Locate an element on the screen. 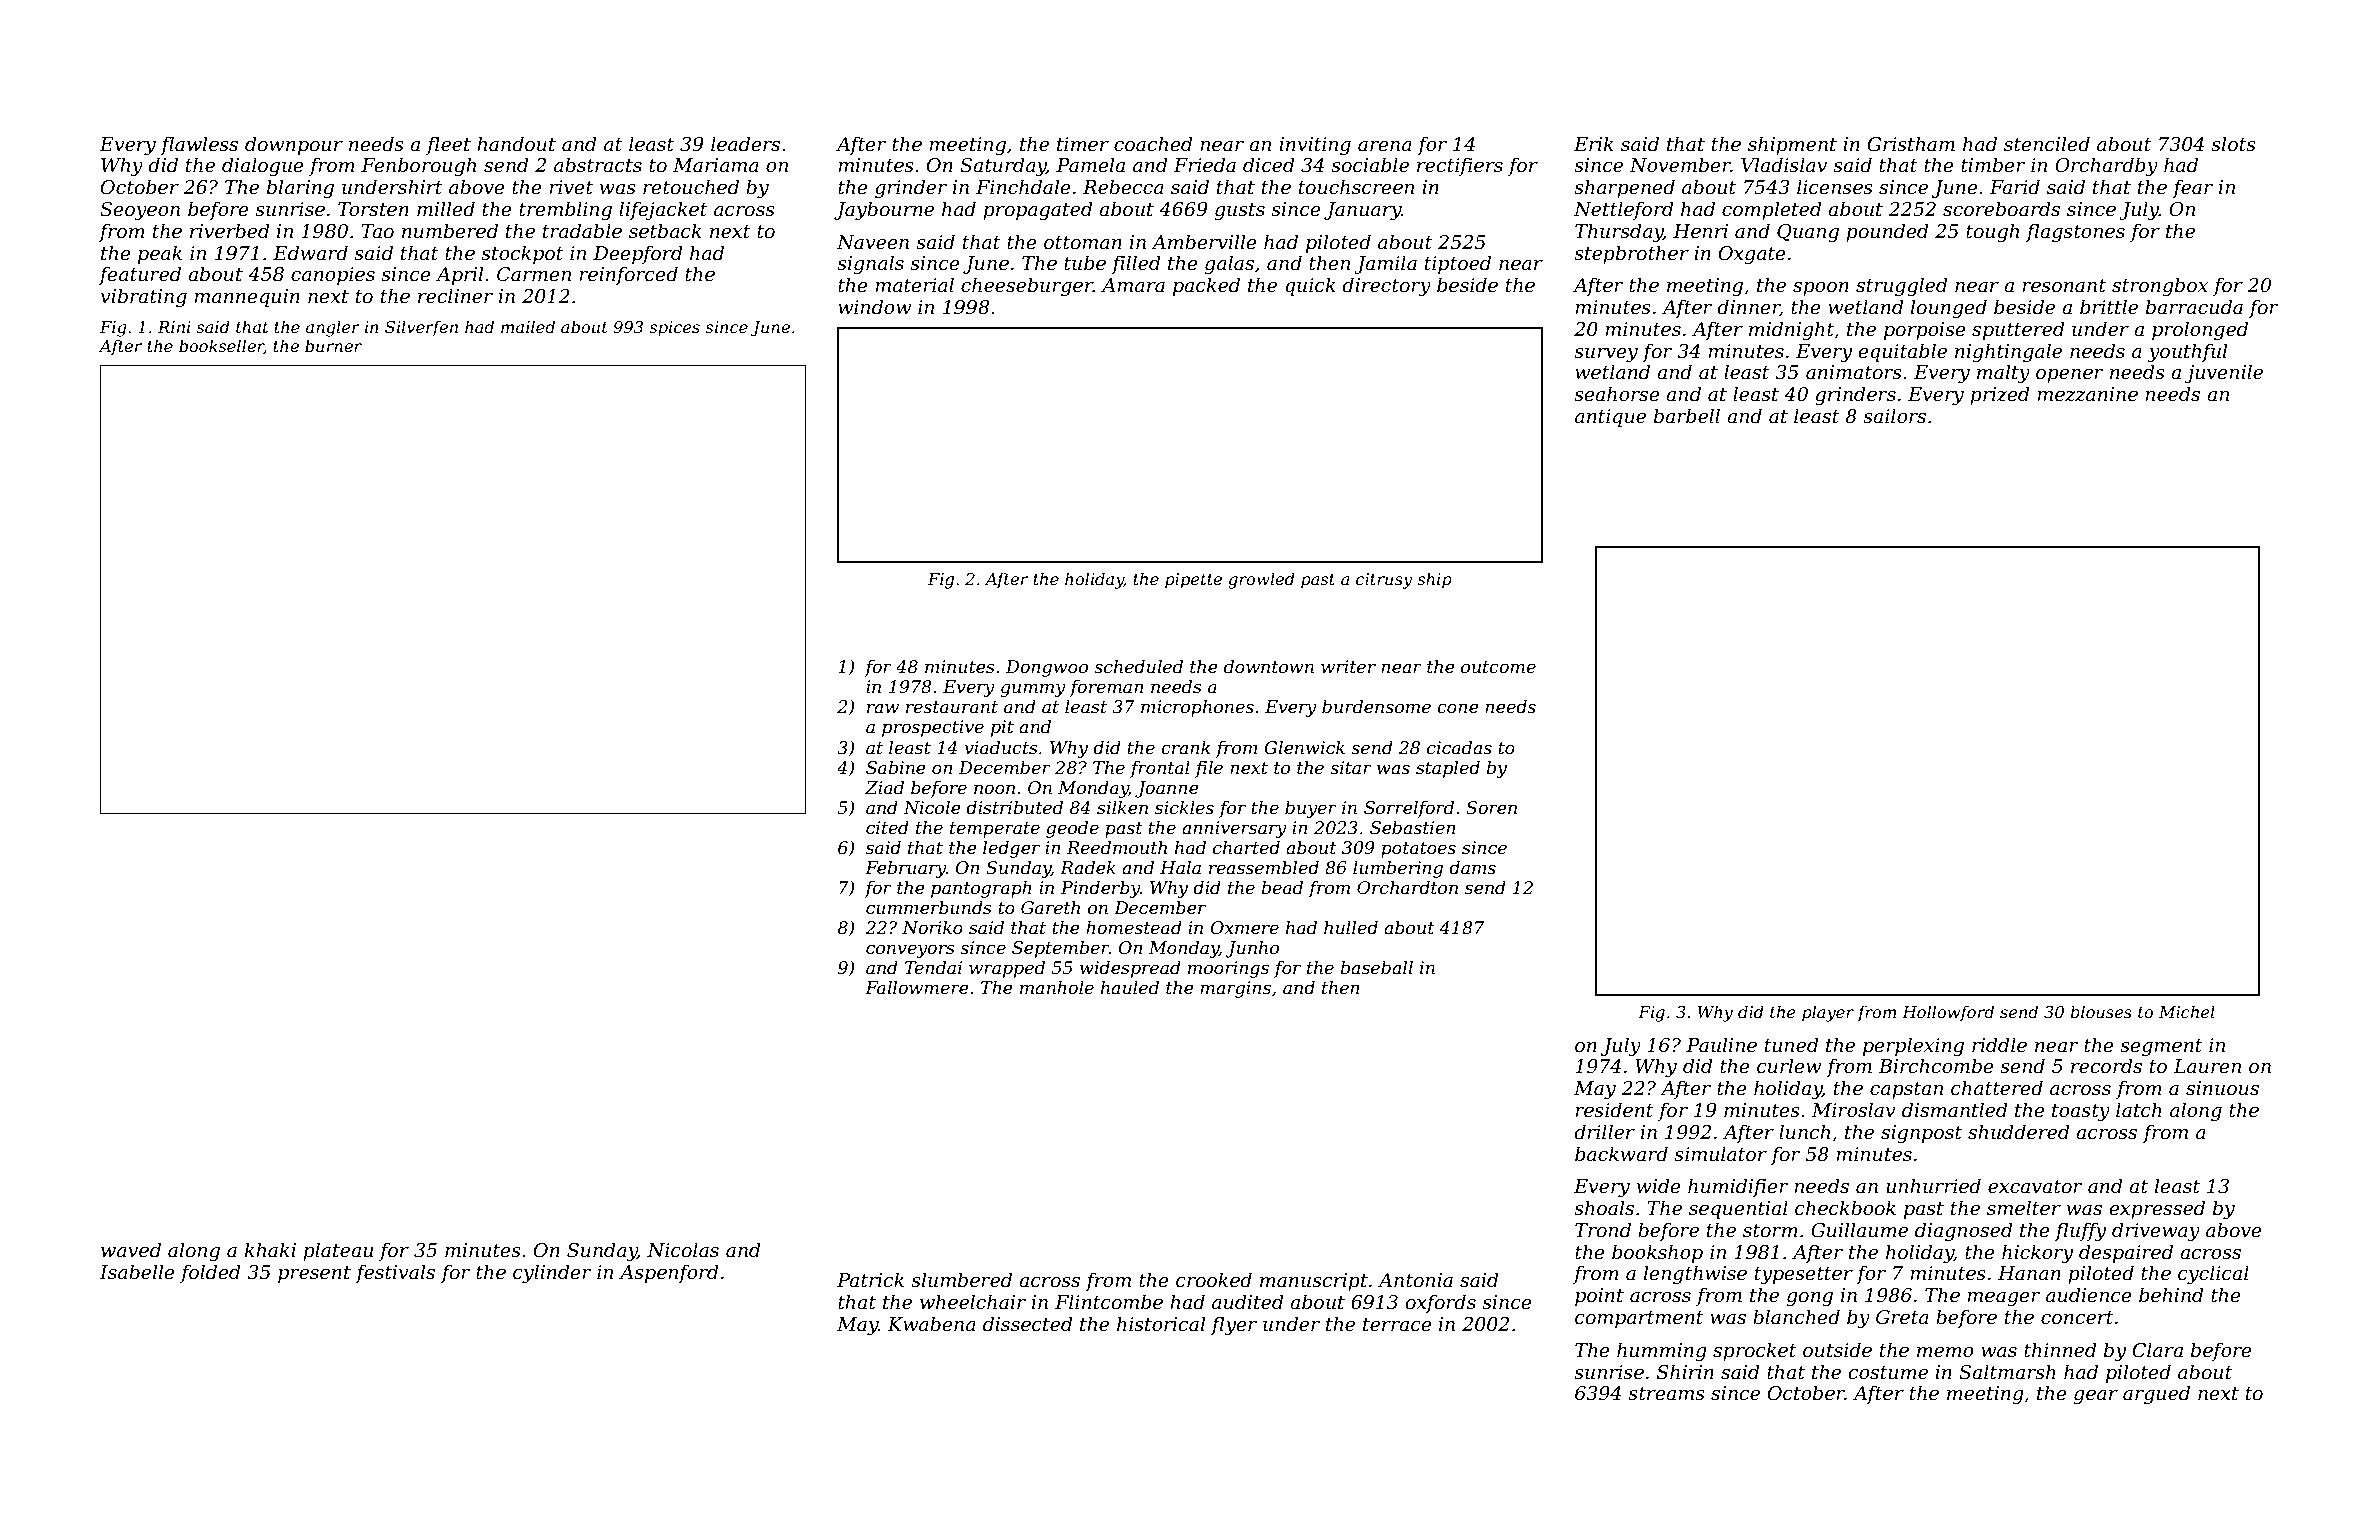 The width and height of the screenshot is (2380, 1540). Kwabena is located at coordinates (931, 1324).
